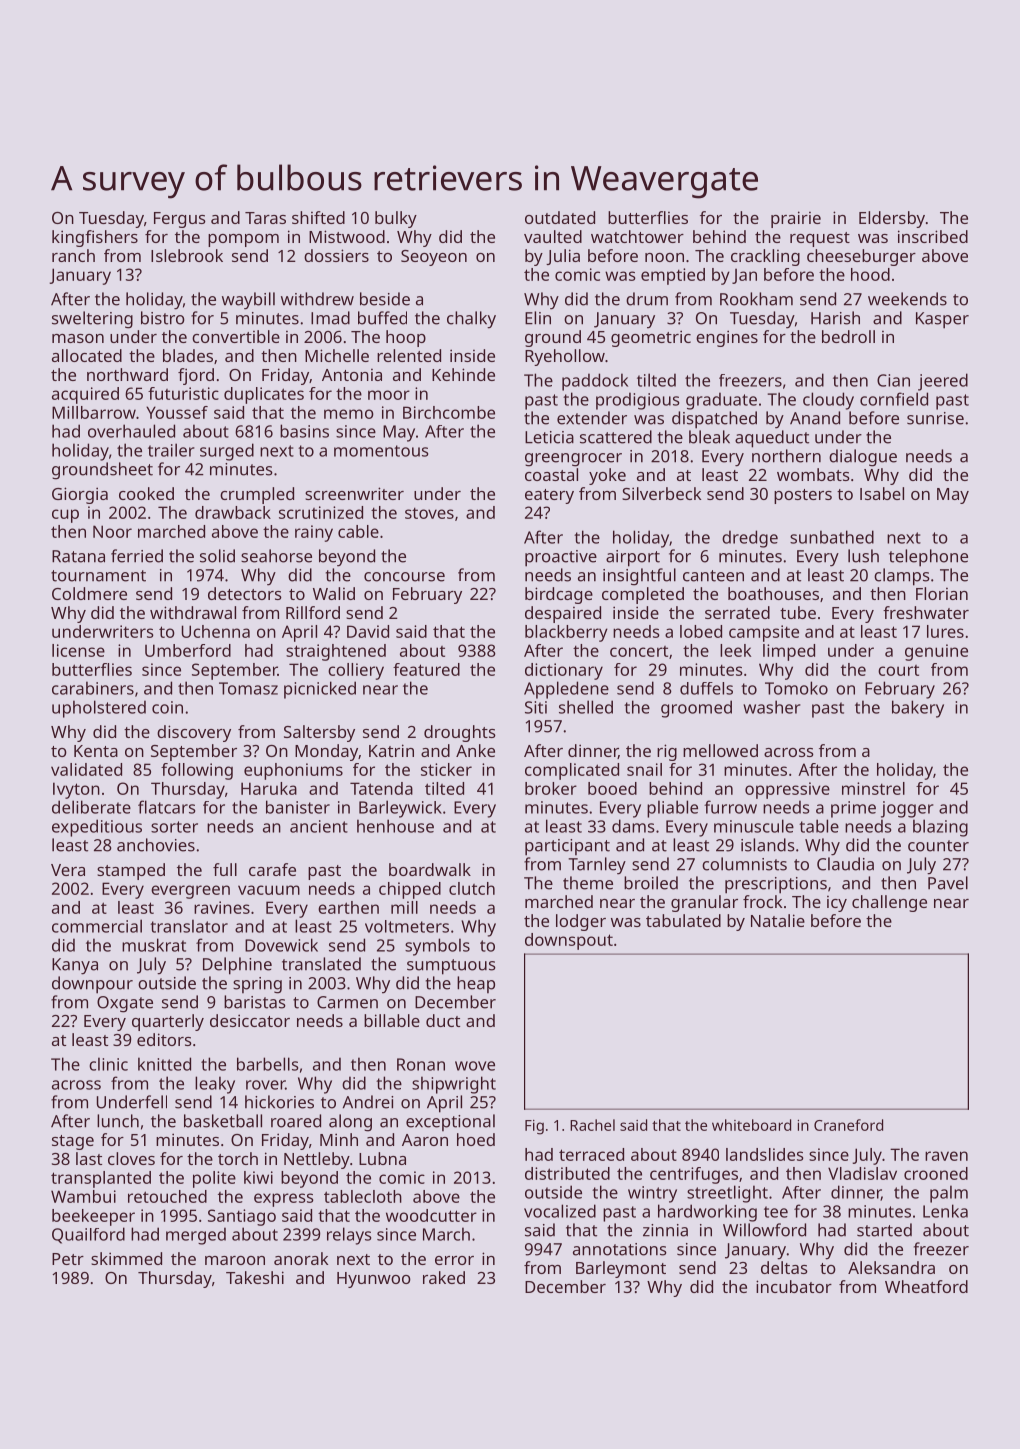 The image size is (1020, 1449). I want to click on Craneford, so click(848, 1125).
